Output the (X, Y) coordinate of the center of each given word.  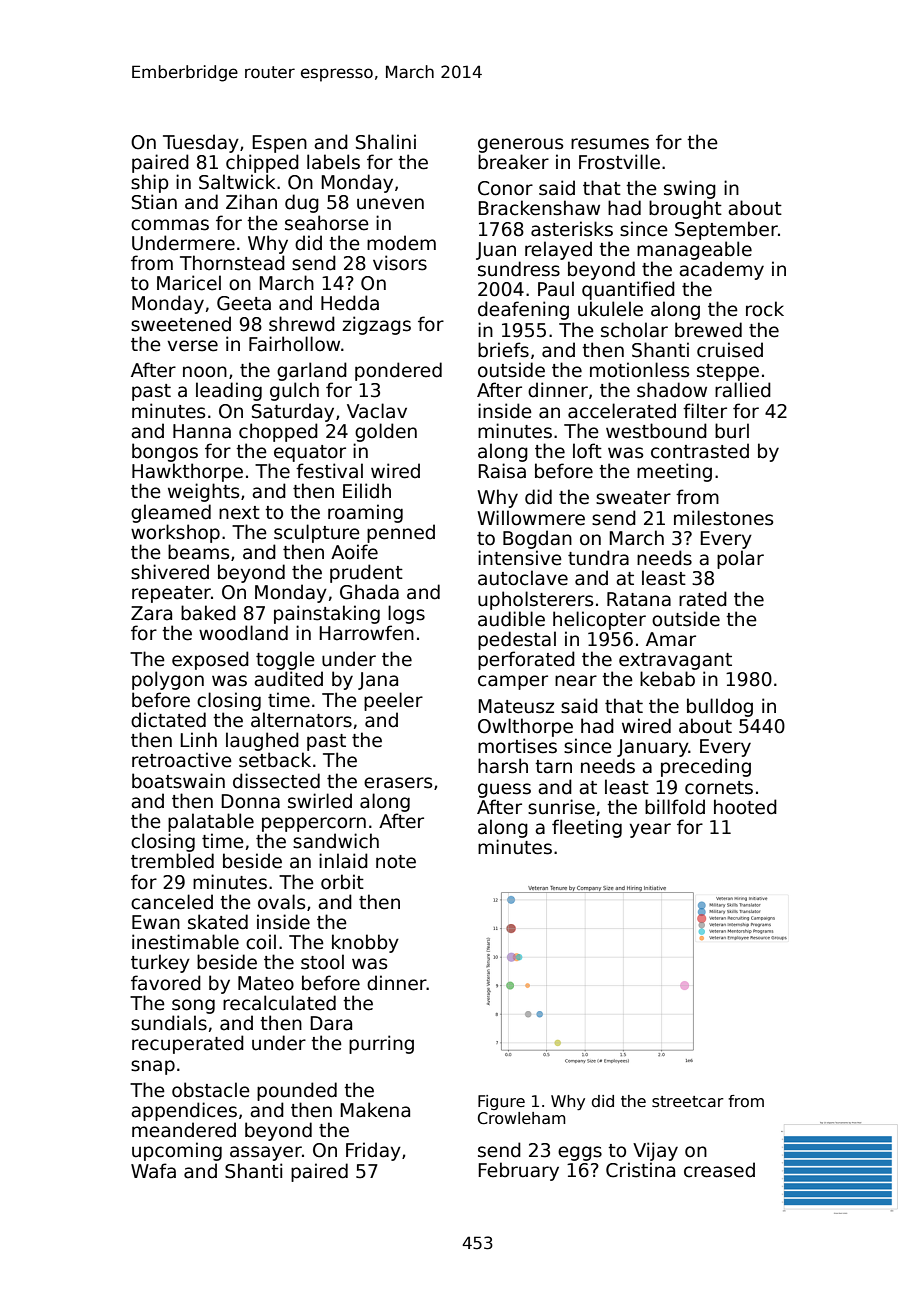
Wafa (153, 1171)
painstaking (327, 614)
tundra (598, 558)
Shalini (386, 142)
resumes (610, 144)
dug (302, 203)
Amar (671, 639)
